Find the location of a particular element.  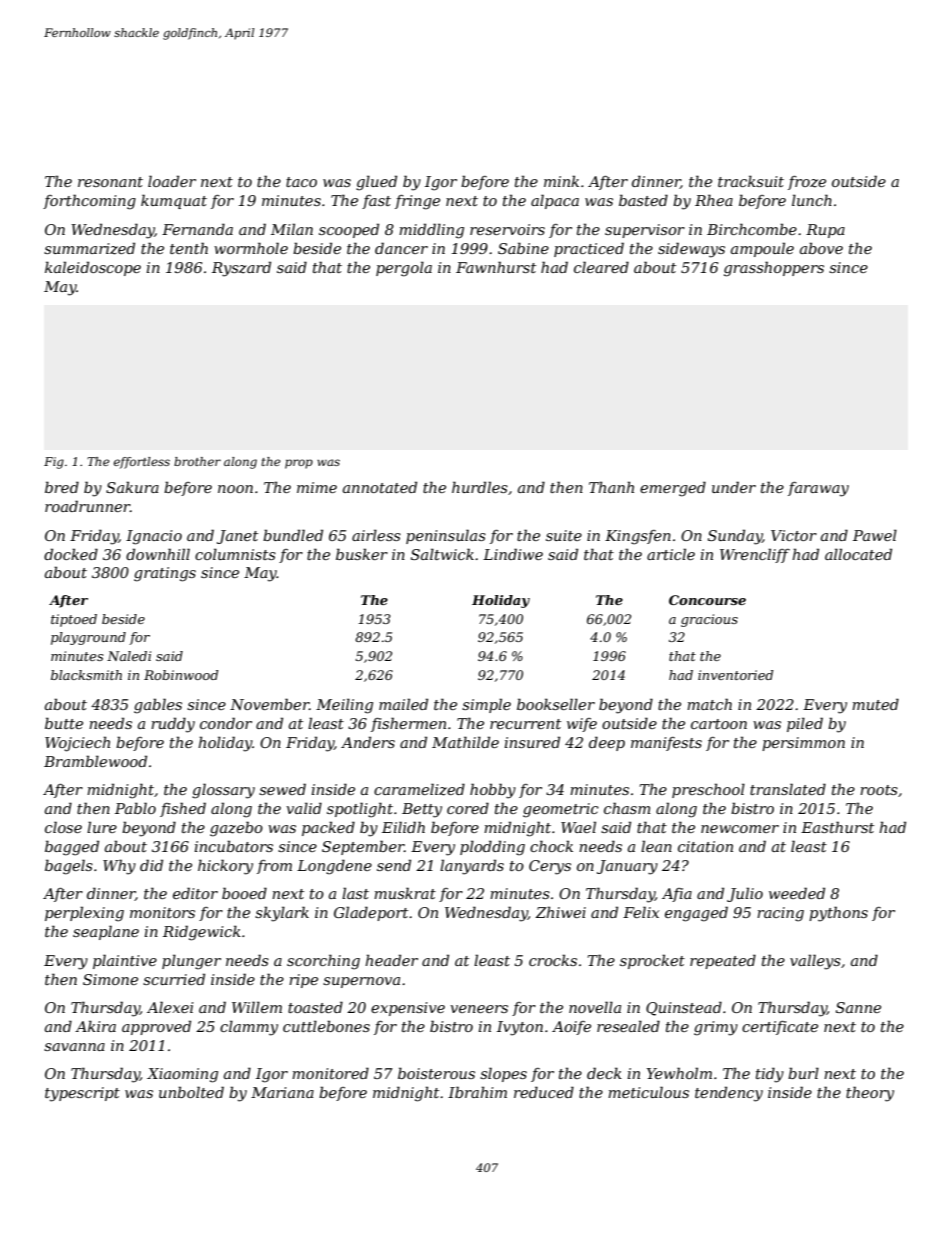

pergola is located at coordinates (404, 269).
